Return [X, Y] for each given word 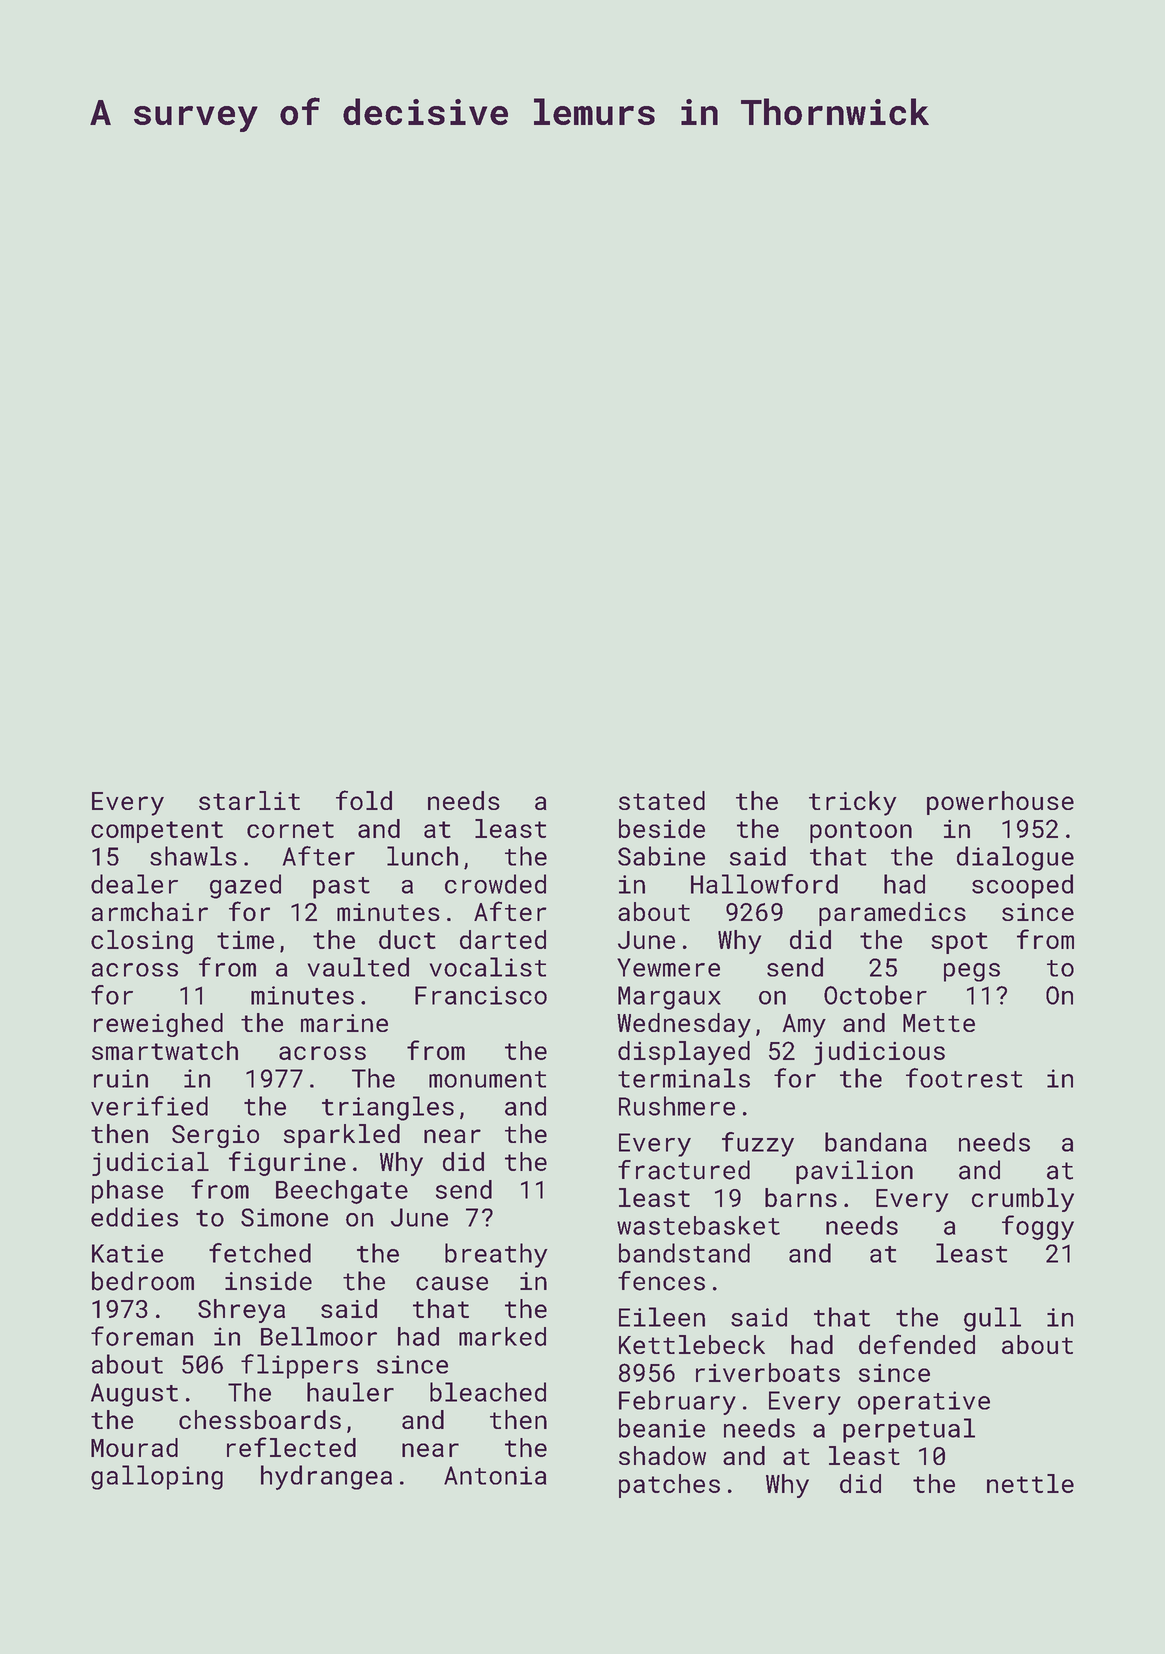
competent [157, 832]
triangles [388, 1108]
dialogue [1015, 858]
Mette [939, 1023]
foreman [142, 1336]
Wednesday [684, 1025]
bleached [488, 1392]
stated [662, 800]
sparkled [342, 1136]
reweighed [158, 1025]
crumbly [1023, 1200]
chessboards [260, 1419]
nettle [1030, 1483]
